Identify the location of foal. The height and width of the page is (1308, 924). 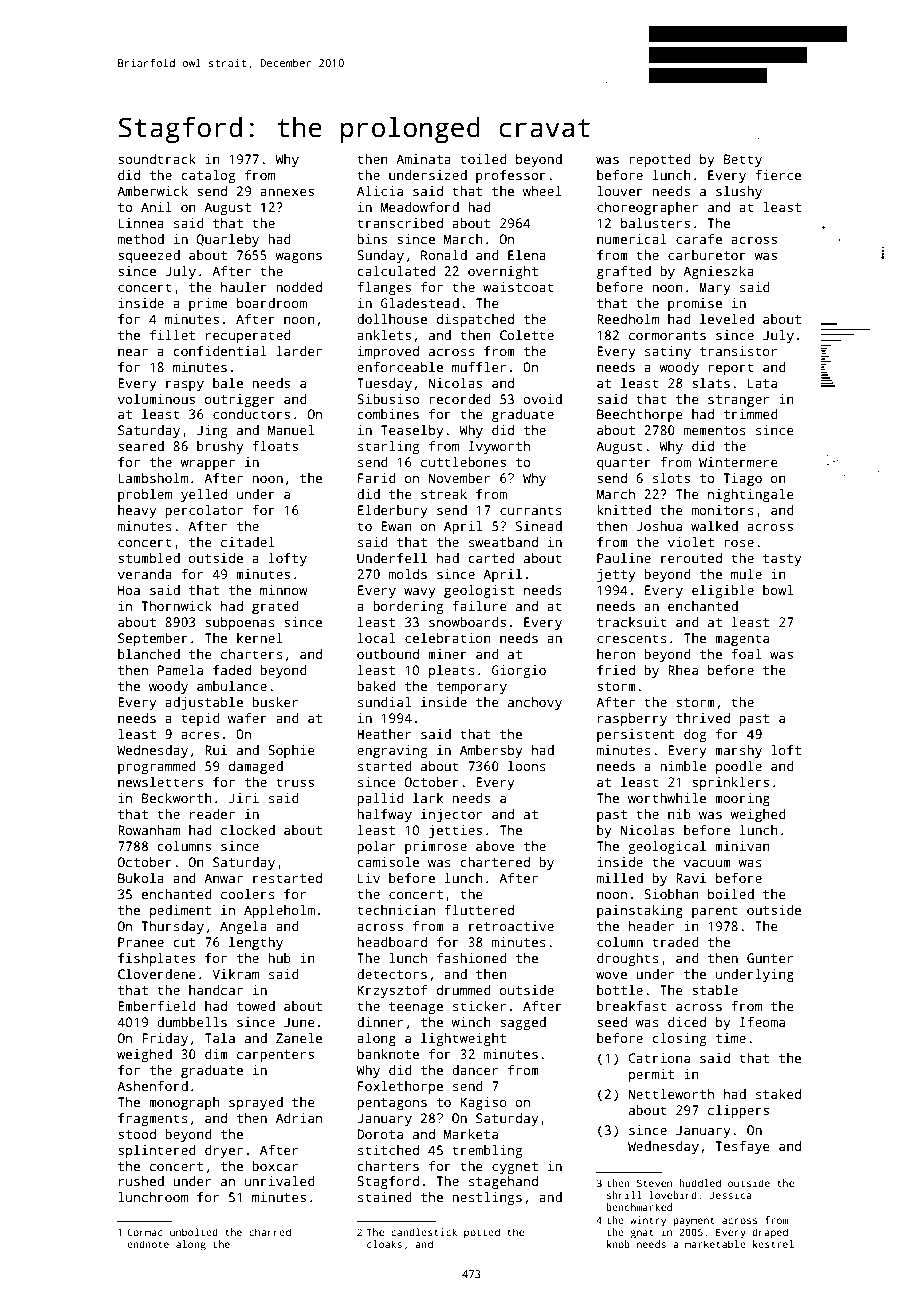
(746, 654).
